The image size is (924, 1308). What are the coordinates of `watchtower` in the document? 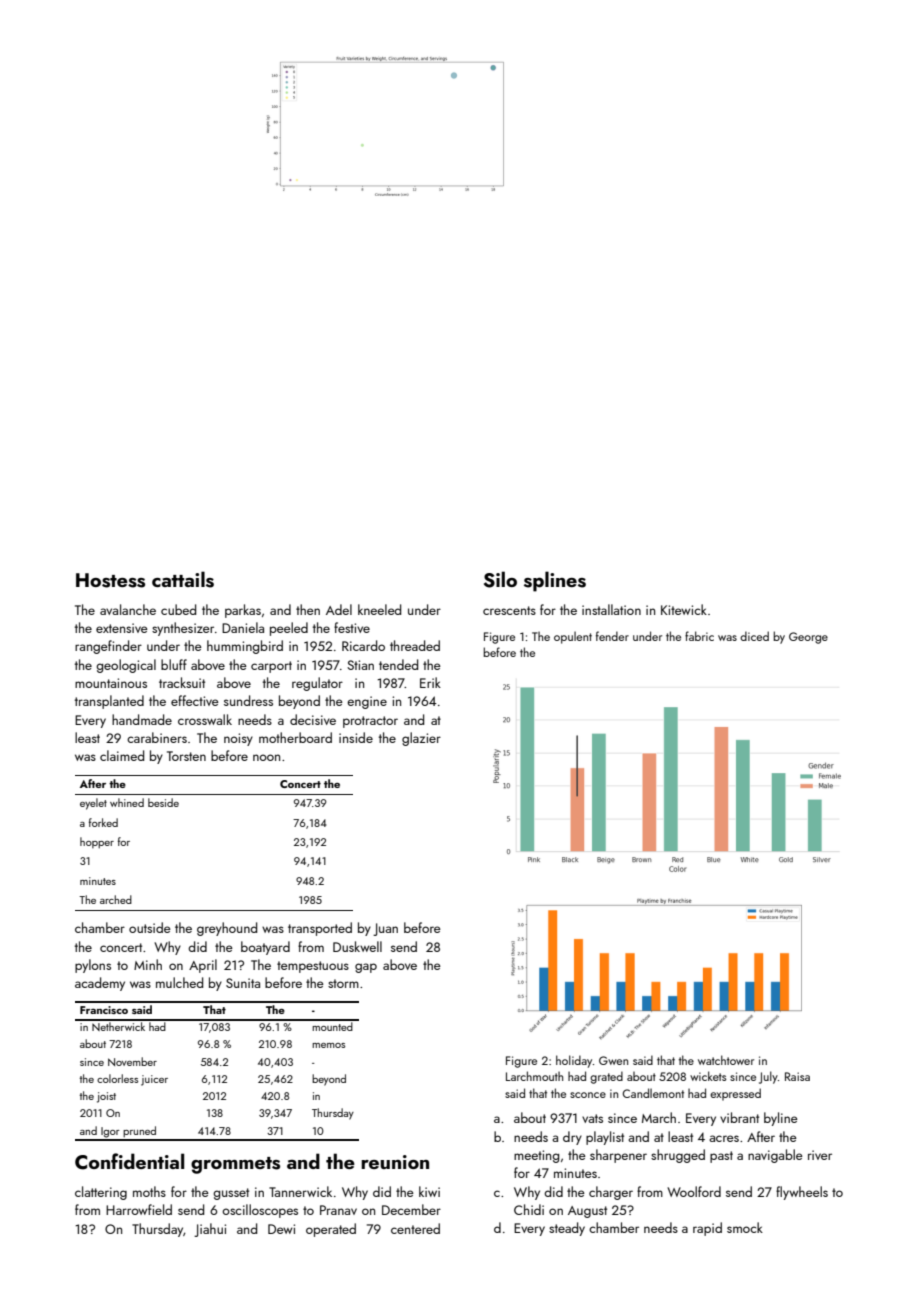 It's located at (726, 1060).
